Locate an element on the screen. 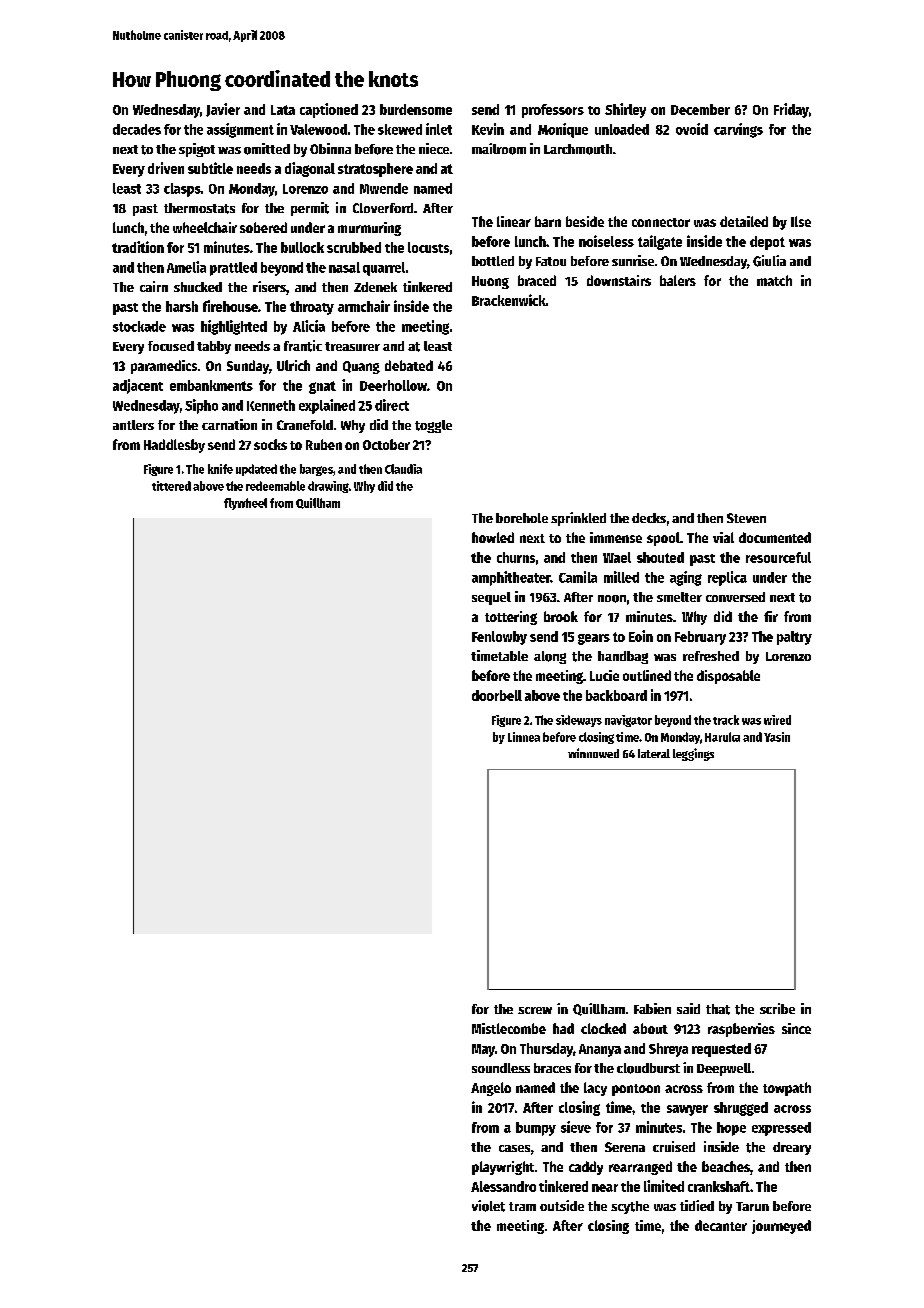 This screenshot has width=924, height=1308. unloaded is located at coordinates (622, 129).
